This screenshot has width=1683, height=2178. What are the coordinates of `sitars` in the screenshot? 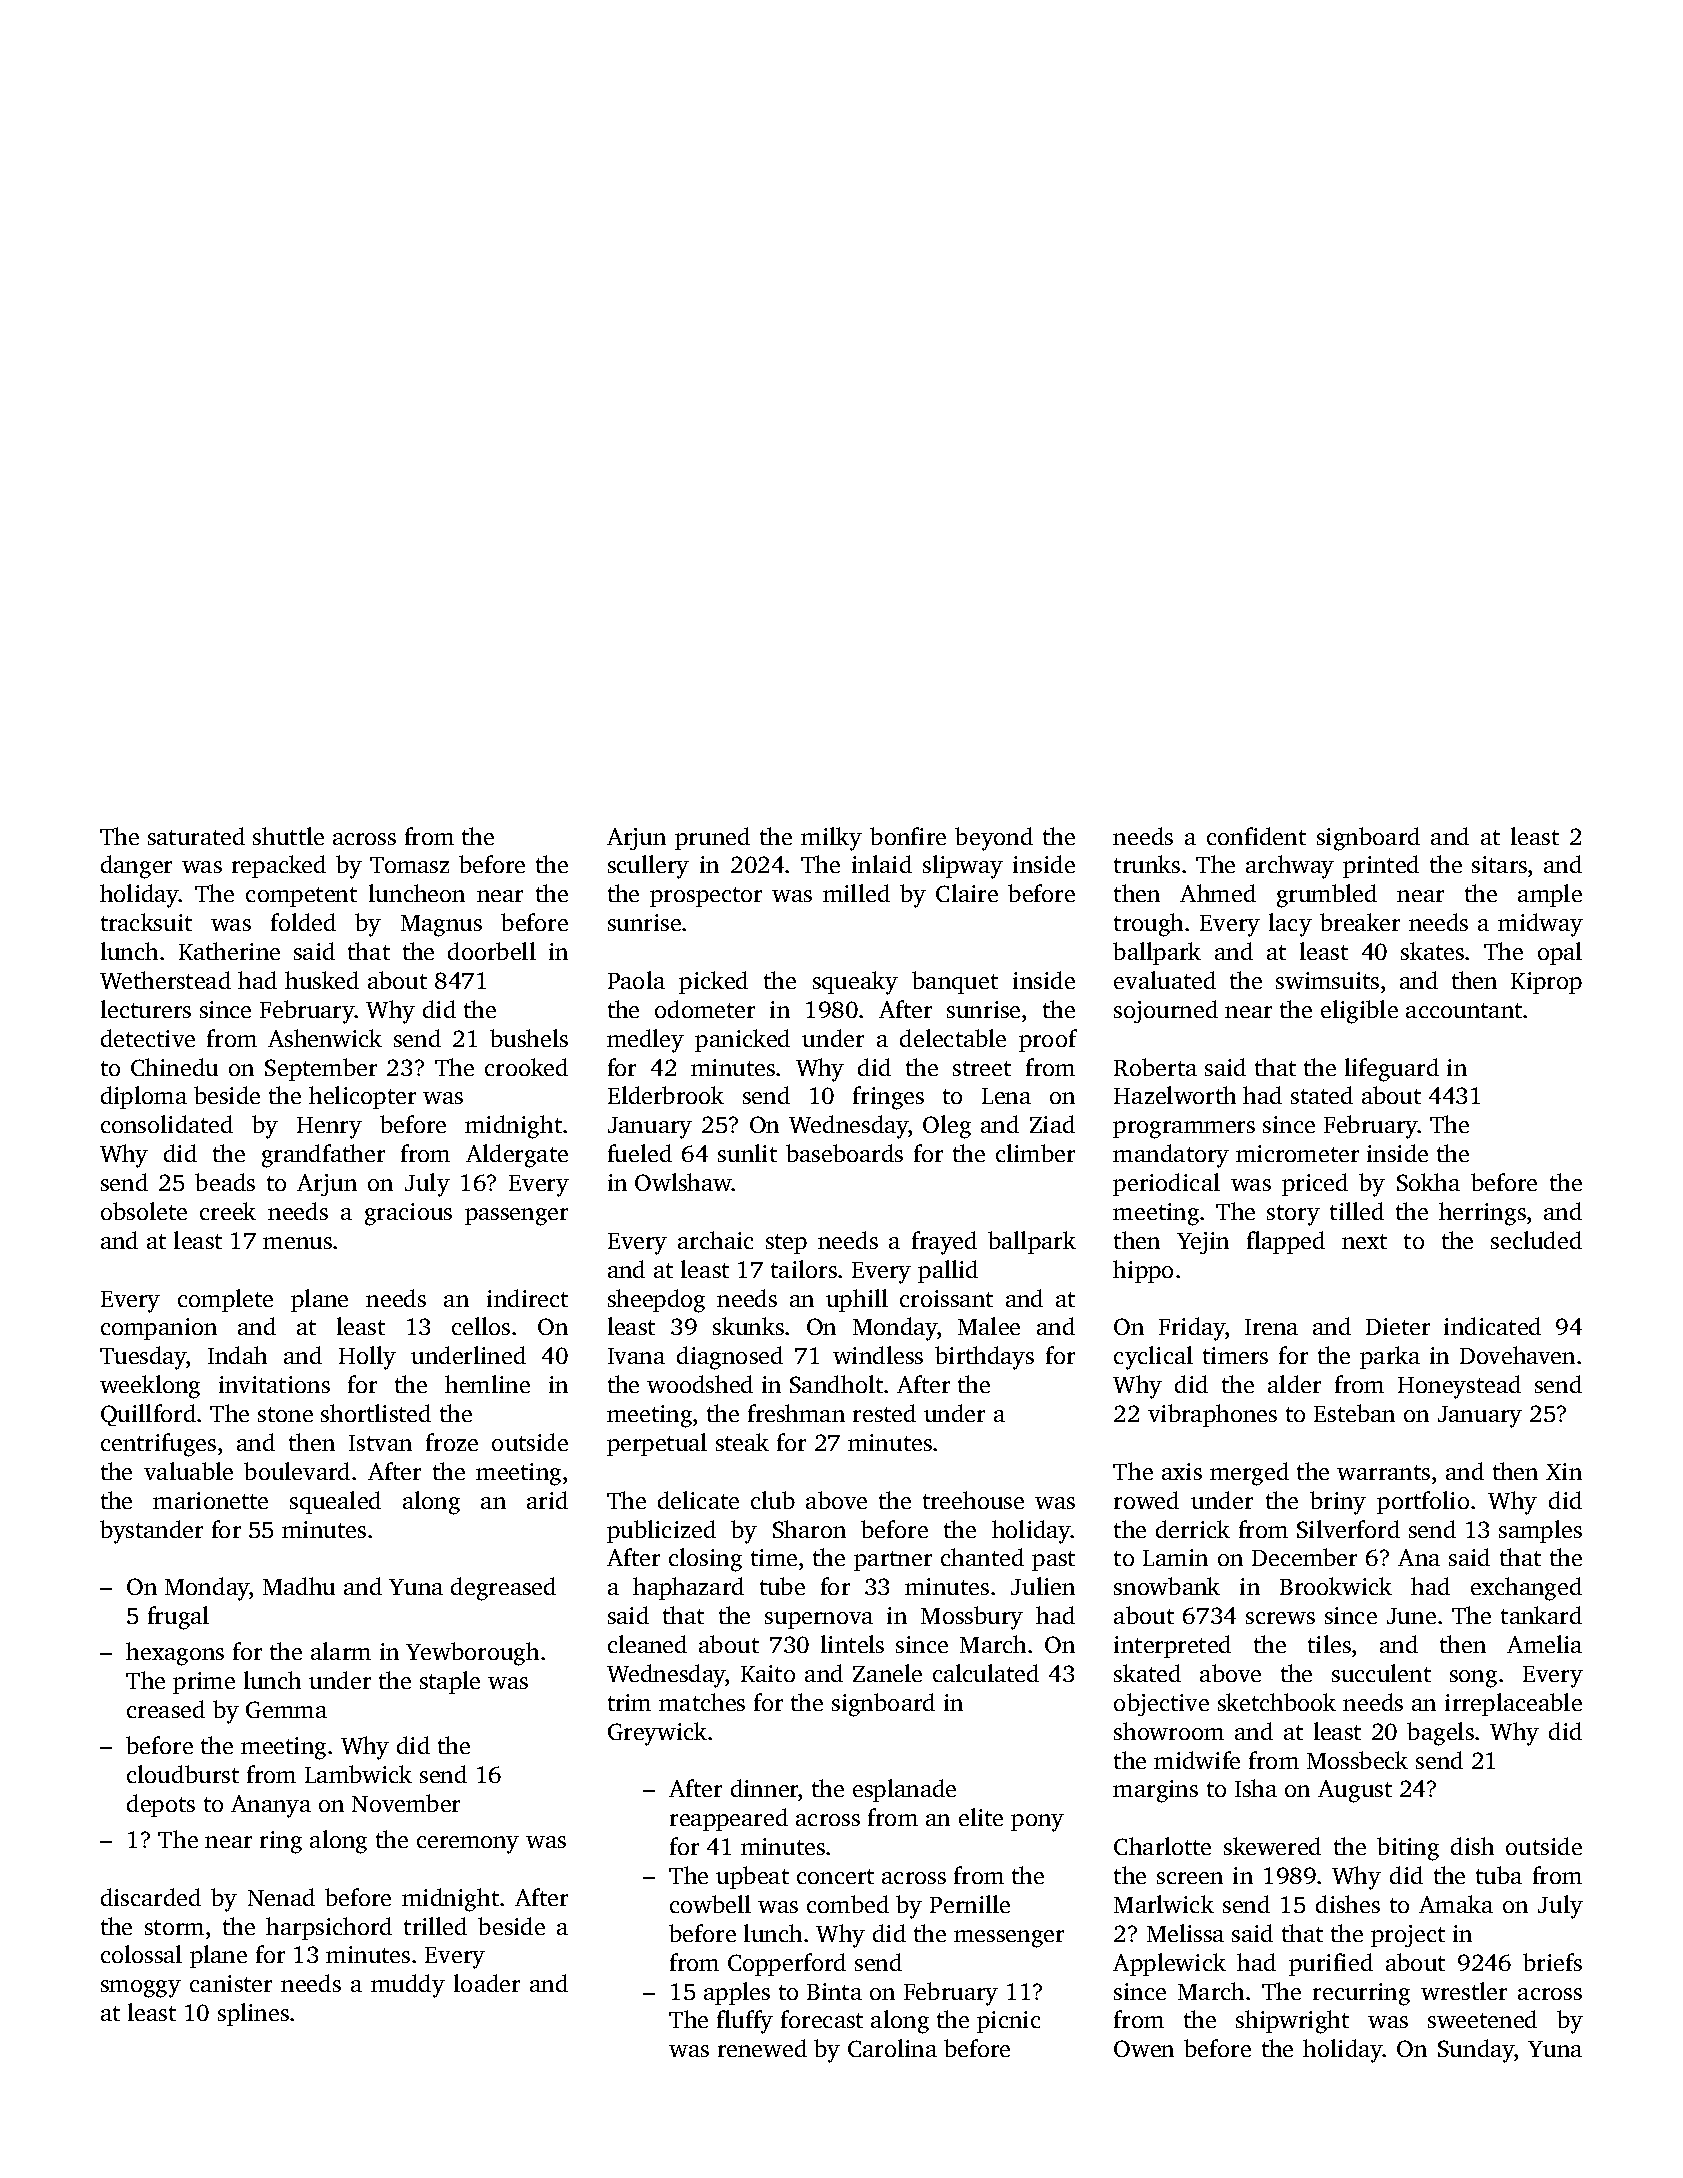 It's located at (1499, 864).
